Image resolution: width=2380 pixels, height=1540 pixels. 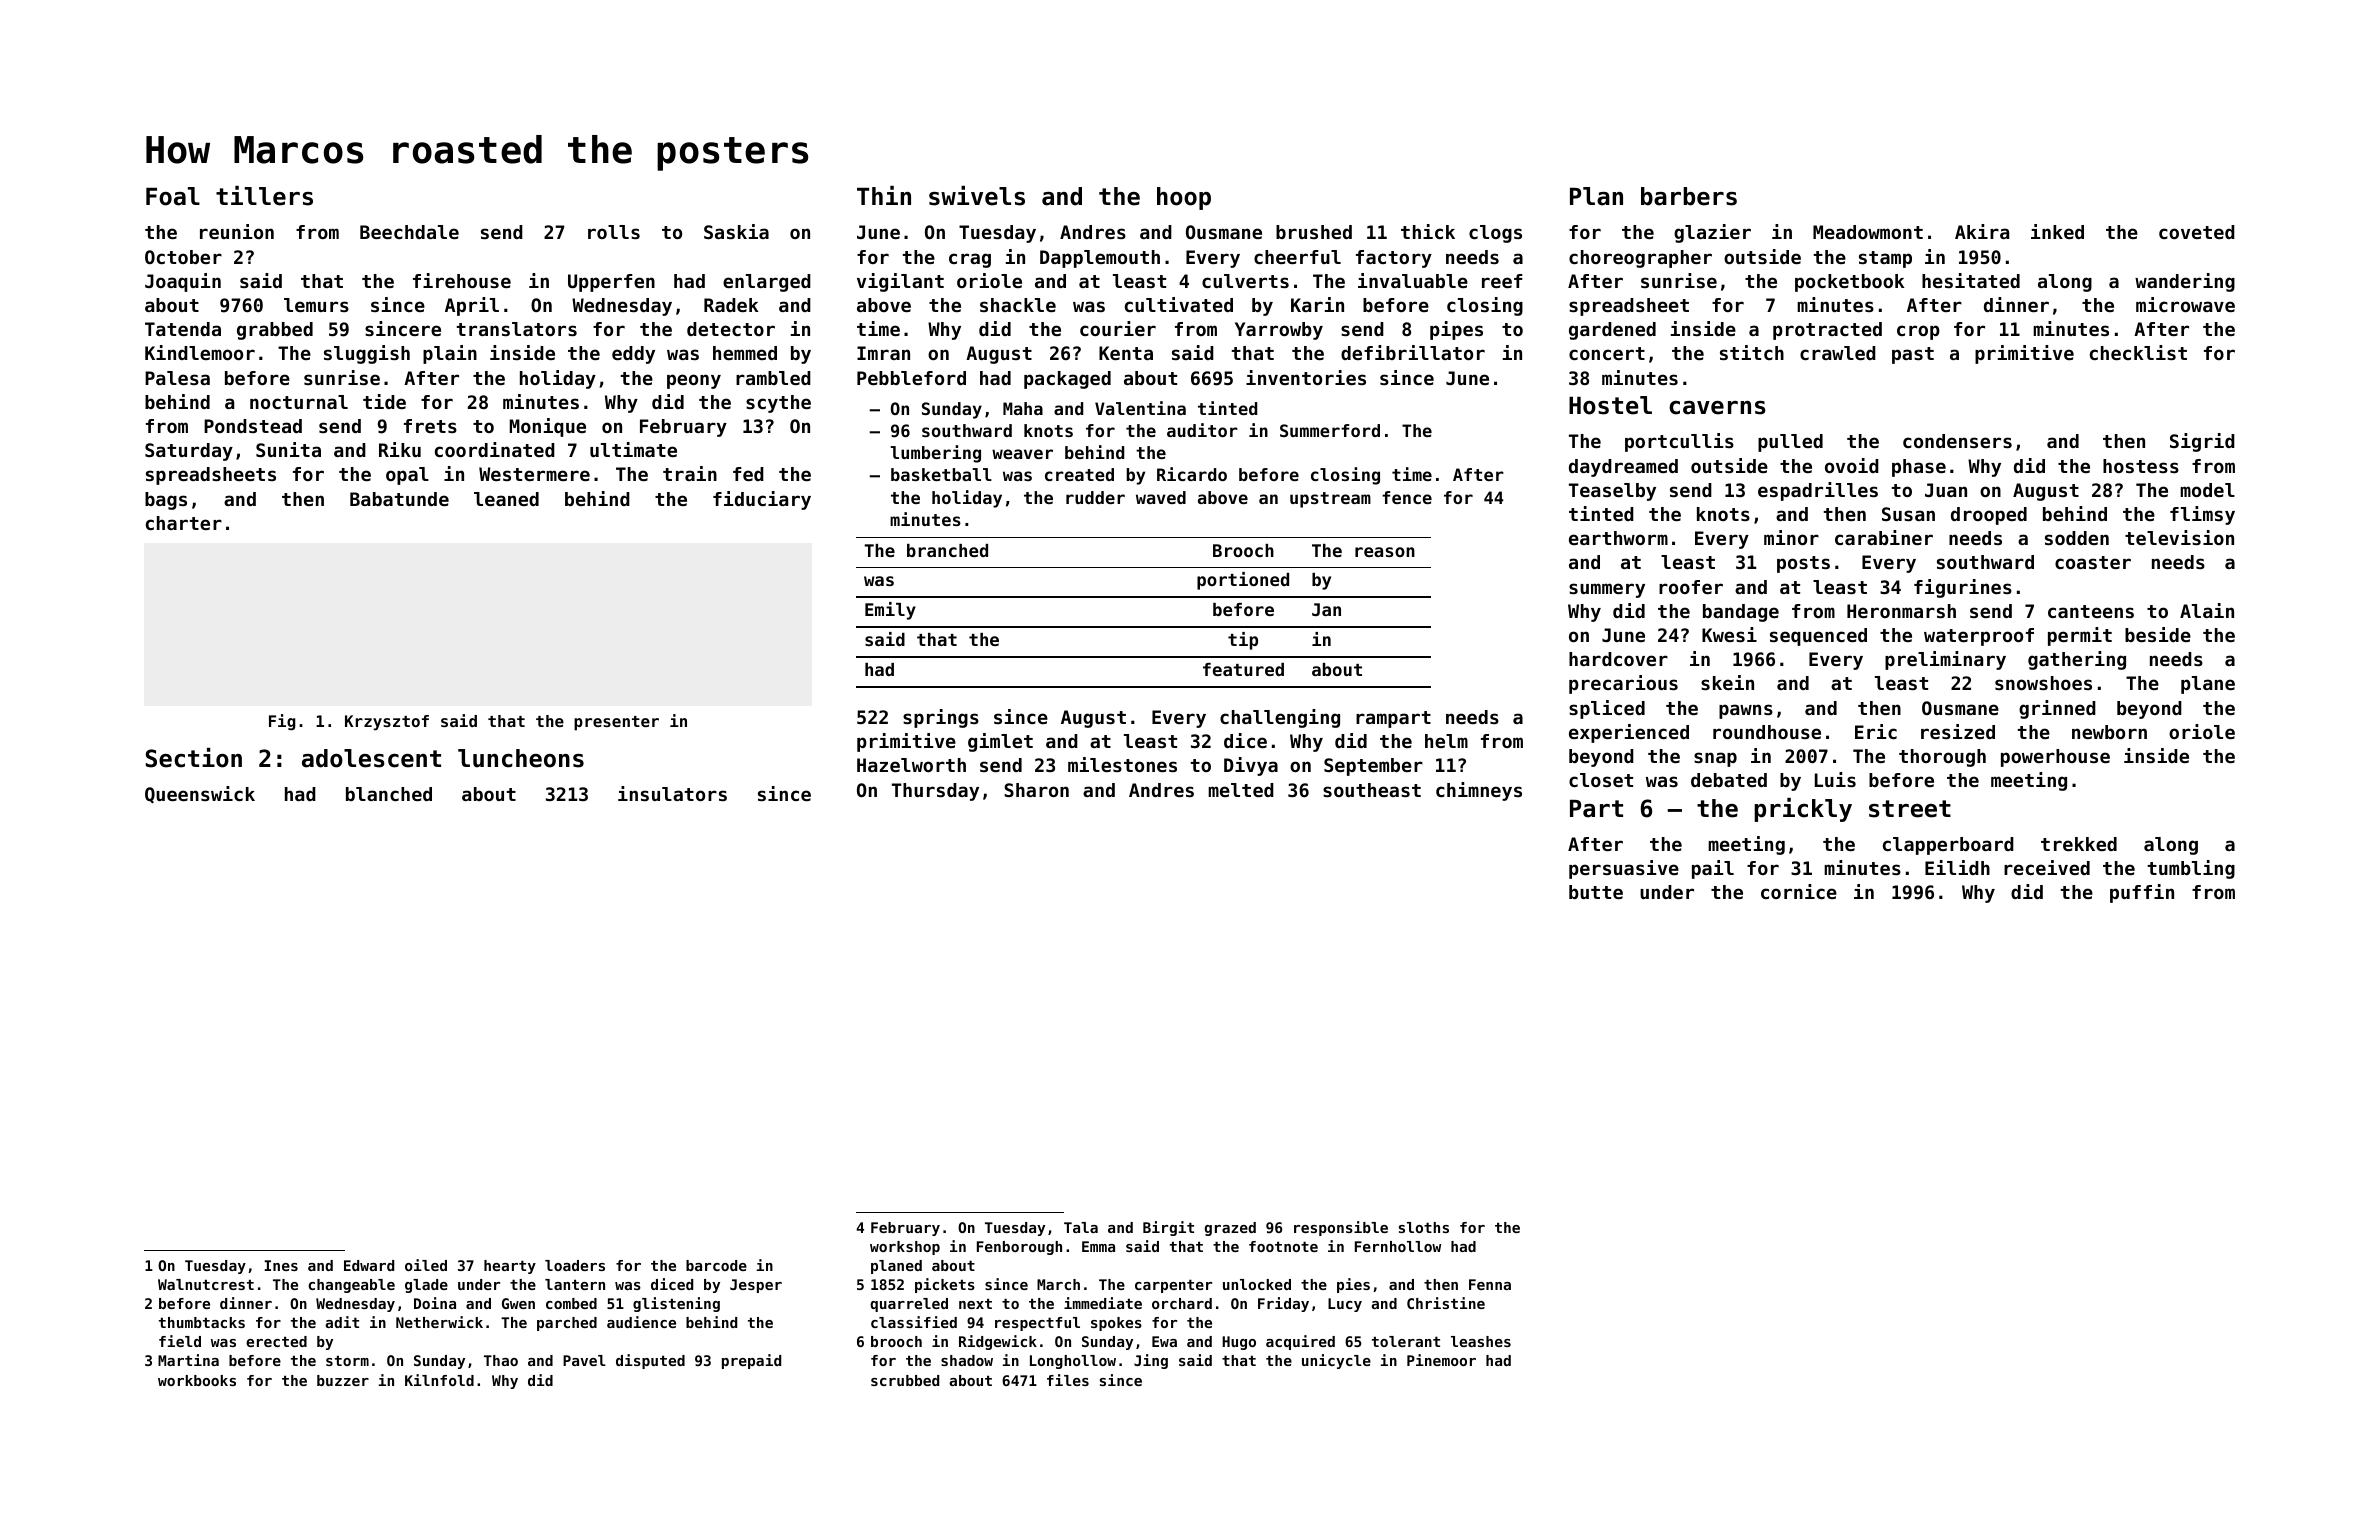 What do you see at coordinates (183, 257) in the screenshot?
I see `October` at bounding box center [183, 257].
